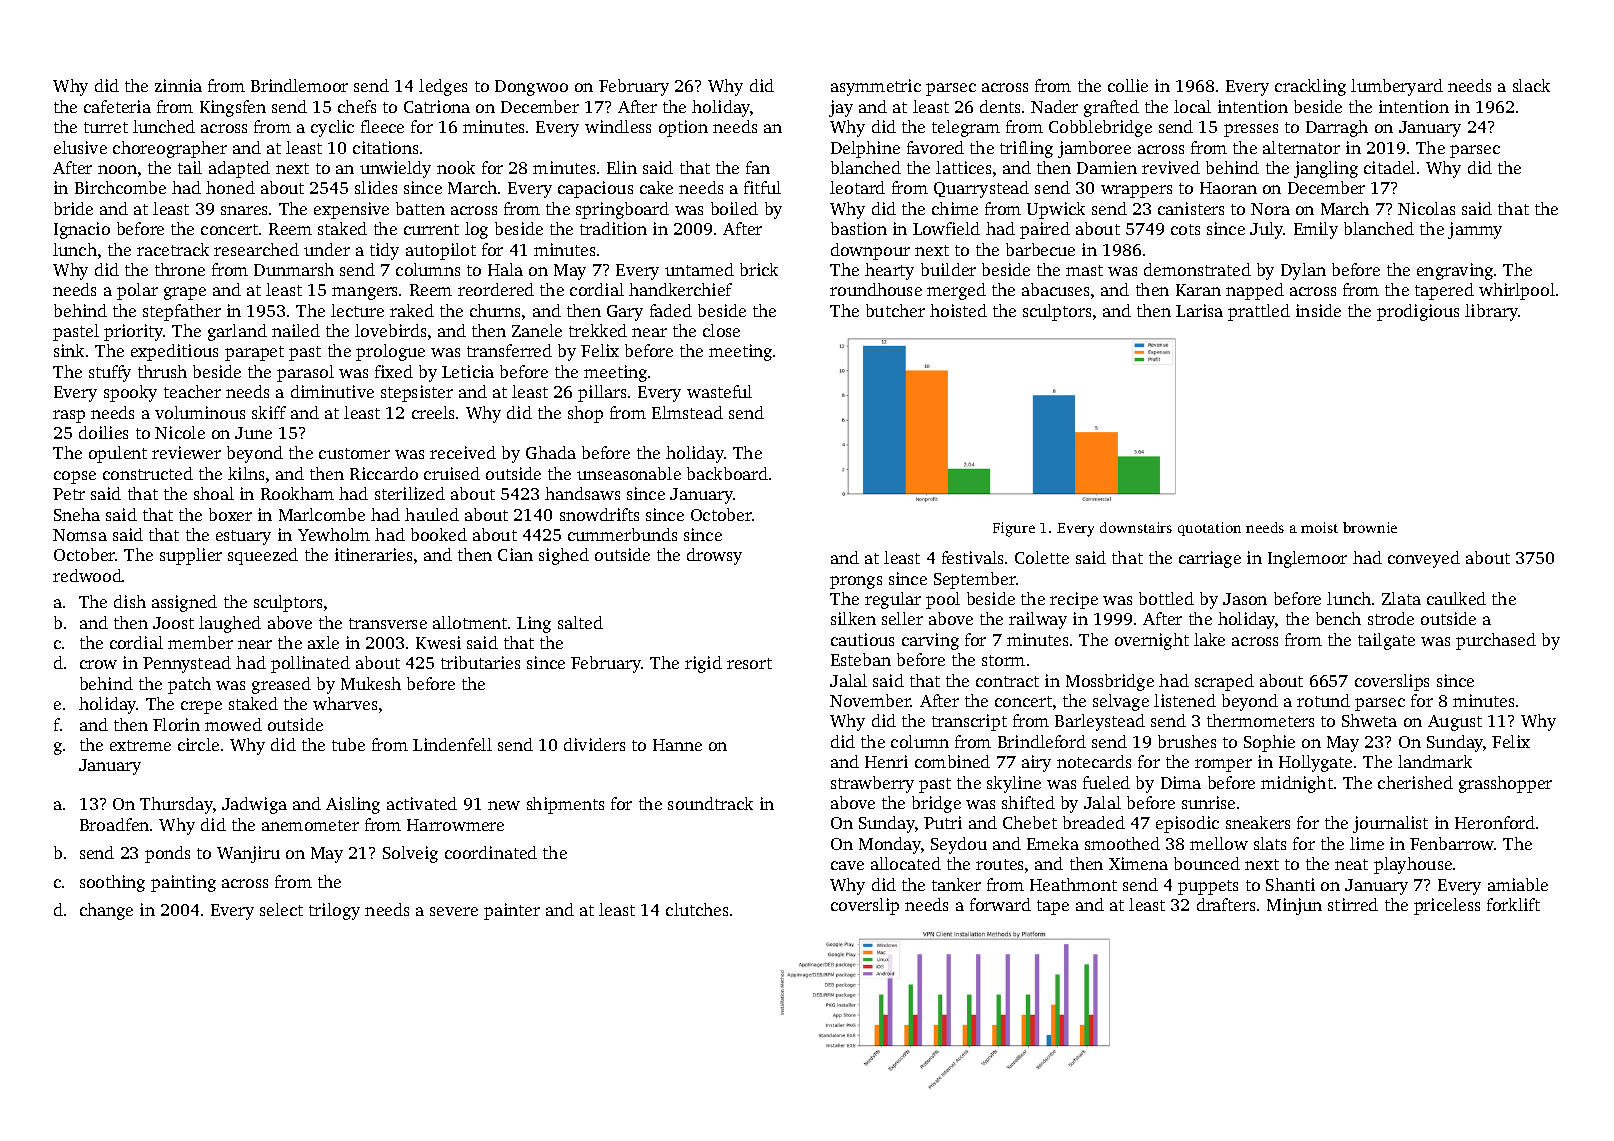  I want to click on unseasonable, so click(629, 473).
